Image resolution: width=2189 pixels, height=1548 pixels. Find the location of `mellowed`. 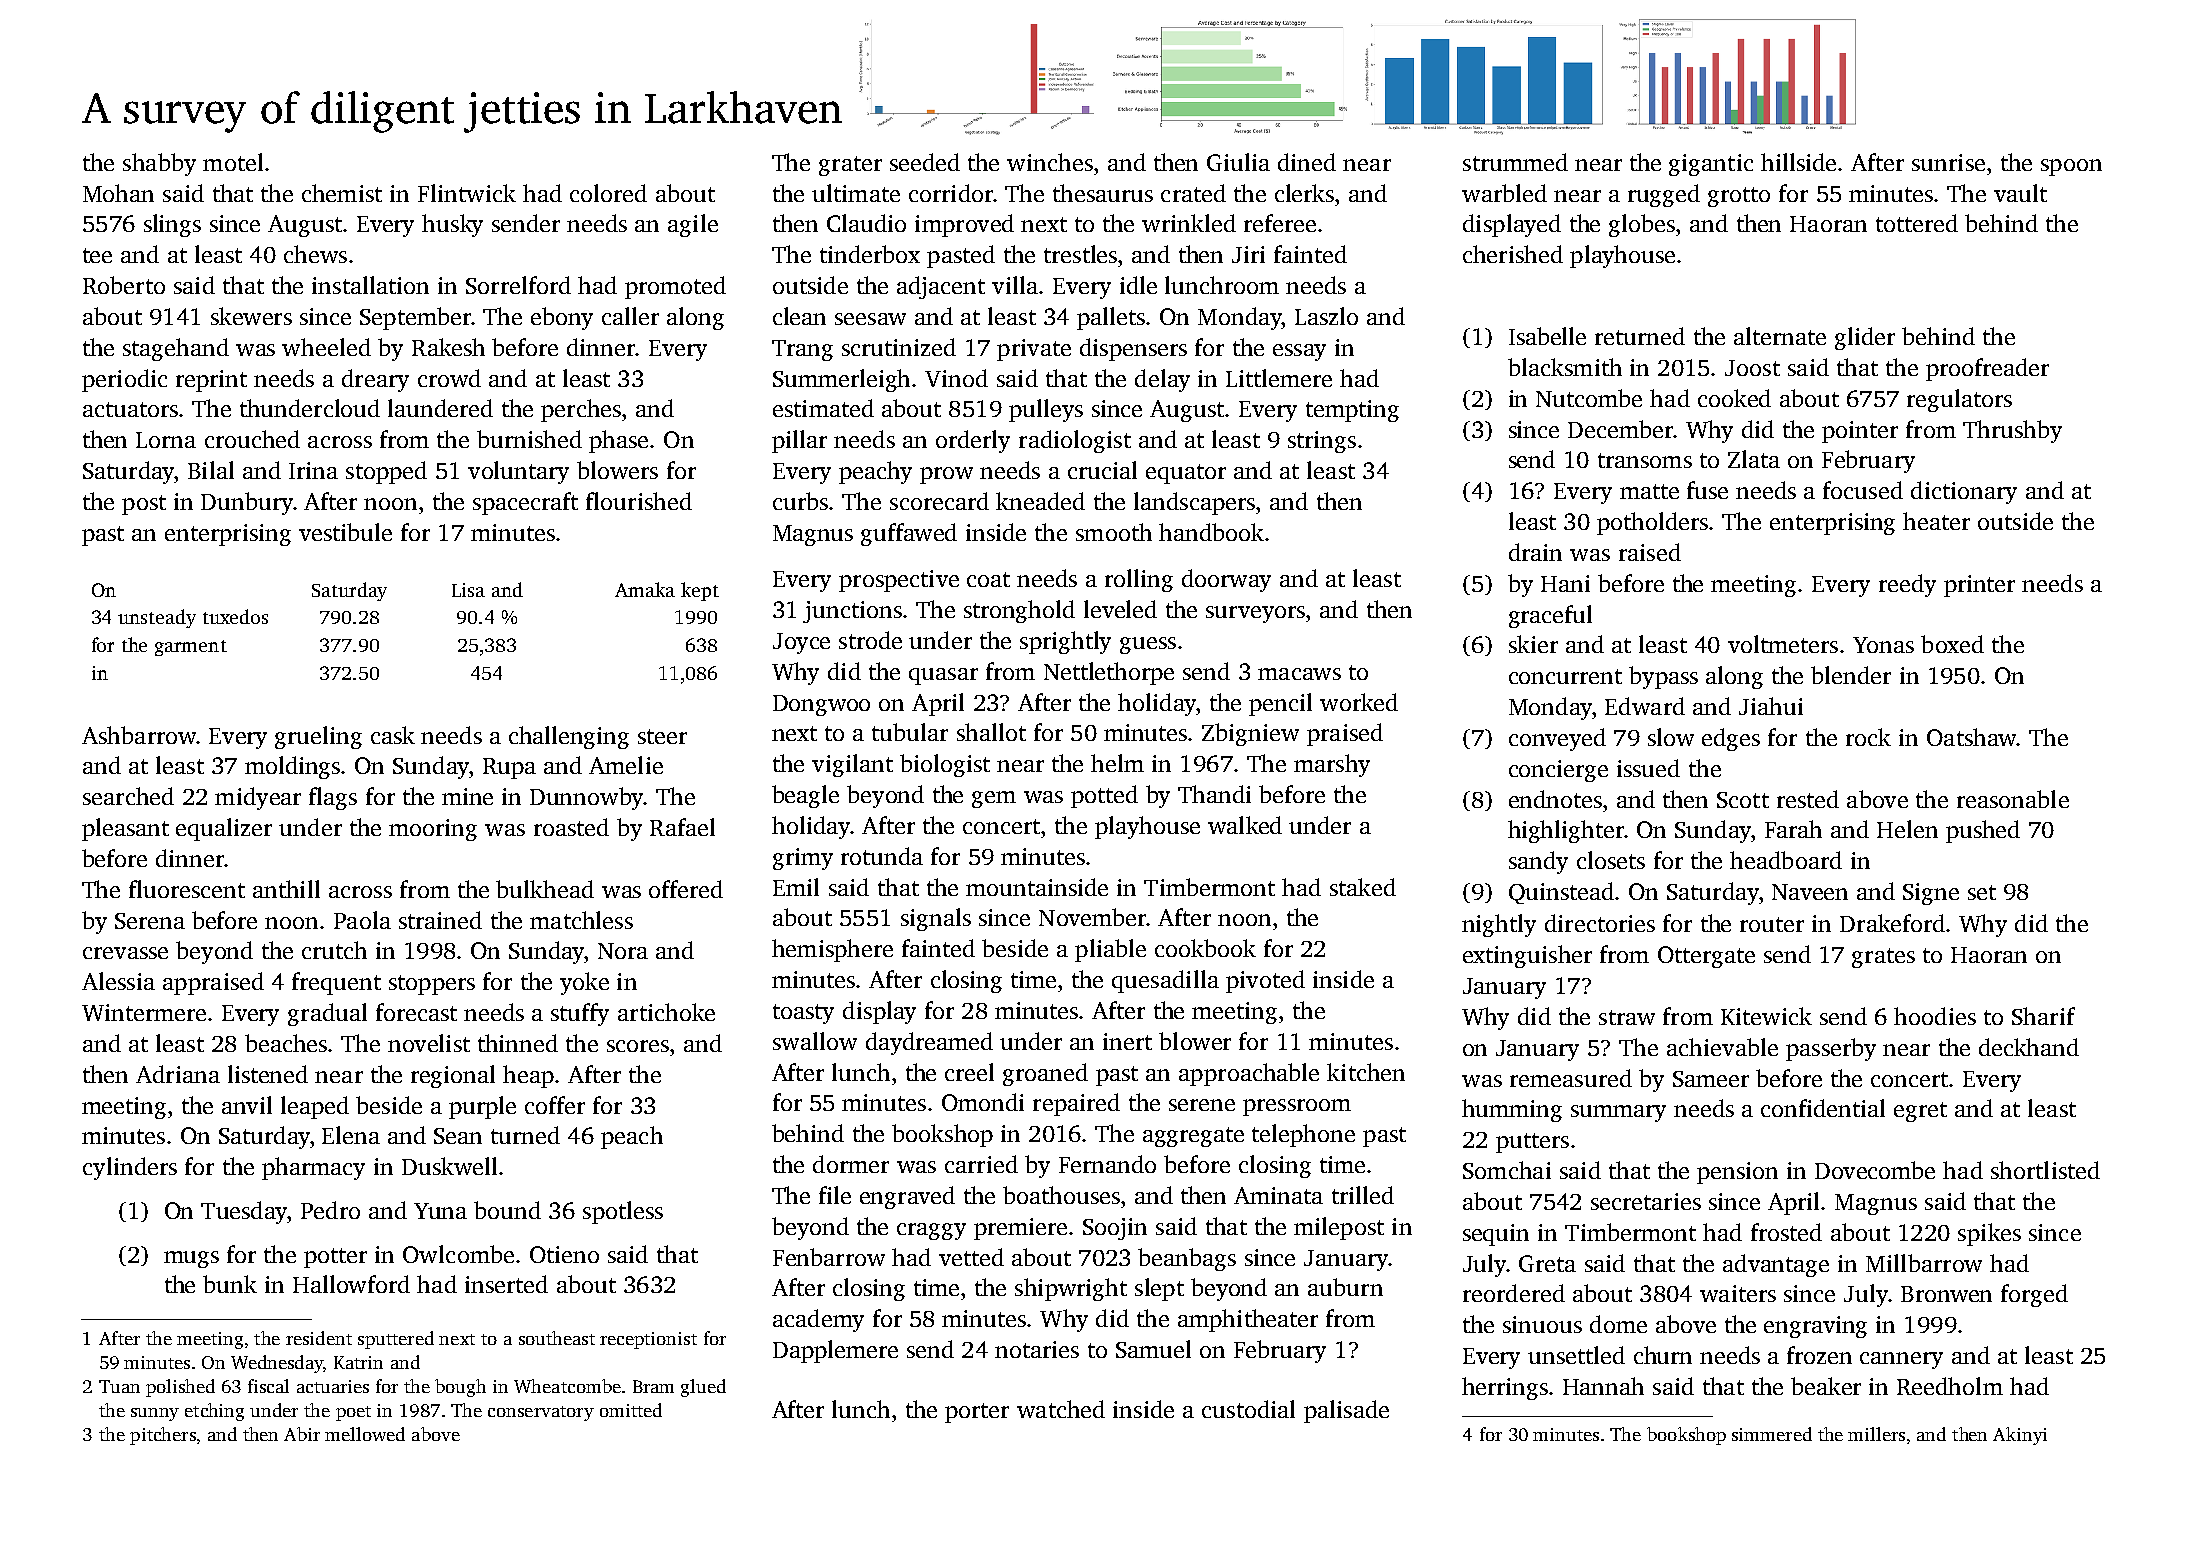

mellowed is located at coordinates (365, 1434).
